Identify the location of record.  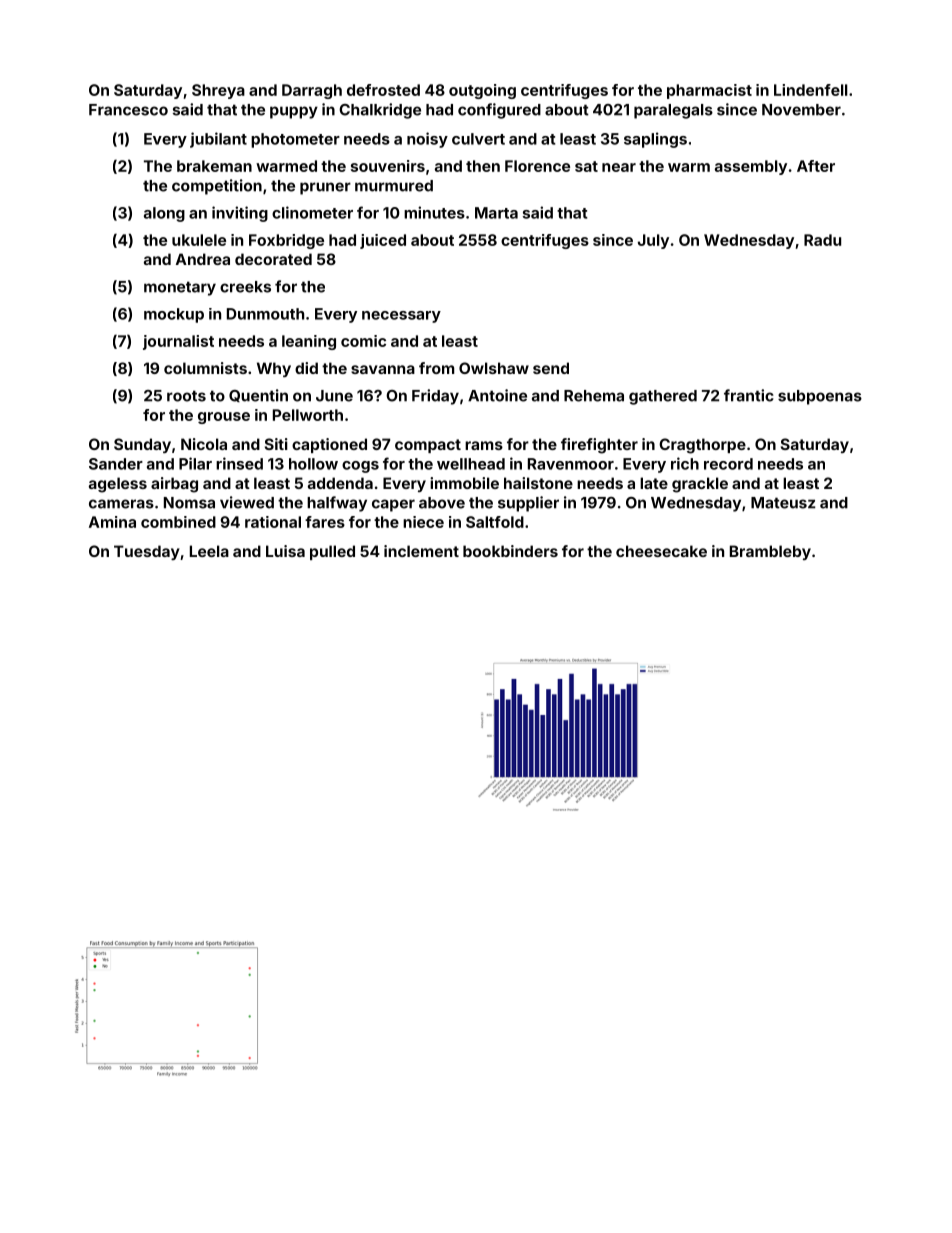
(728, 464).
